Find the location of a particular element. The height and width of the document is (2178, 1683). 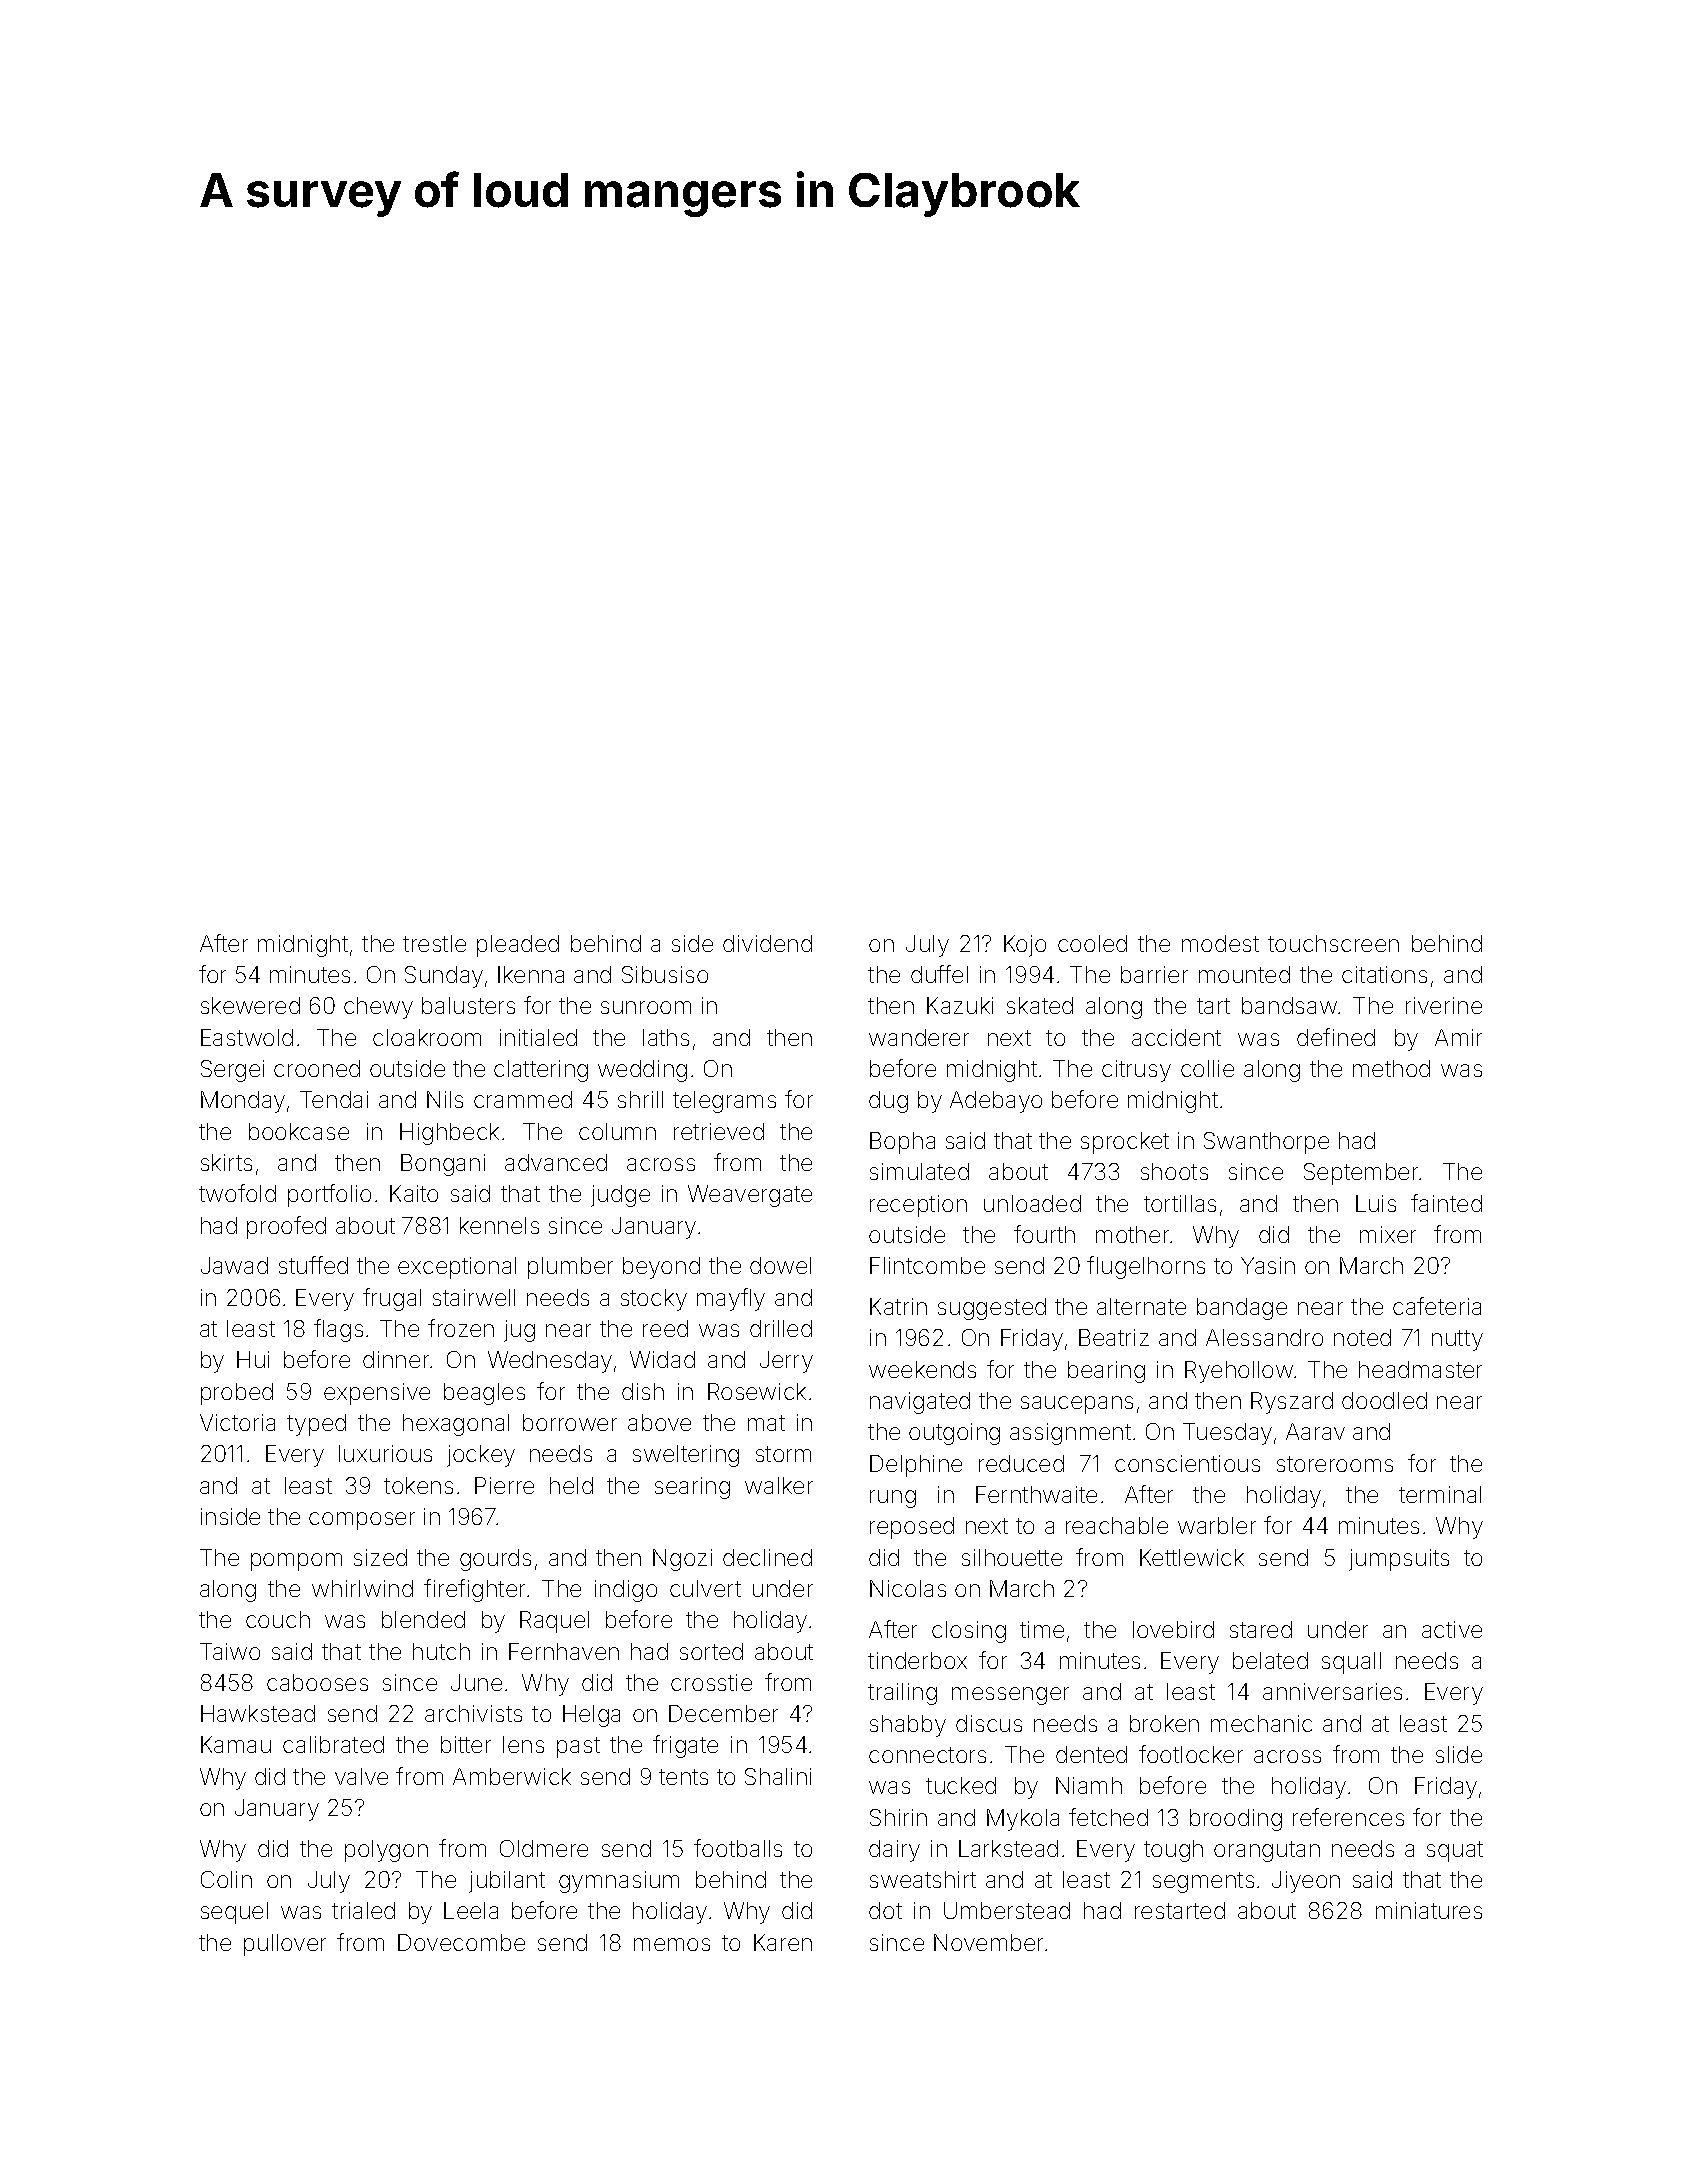

reposed is located at coordinates (912, 1528).
